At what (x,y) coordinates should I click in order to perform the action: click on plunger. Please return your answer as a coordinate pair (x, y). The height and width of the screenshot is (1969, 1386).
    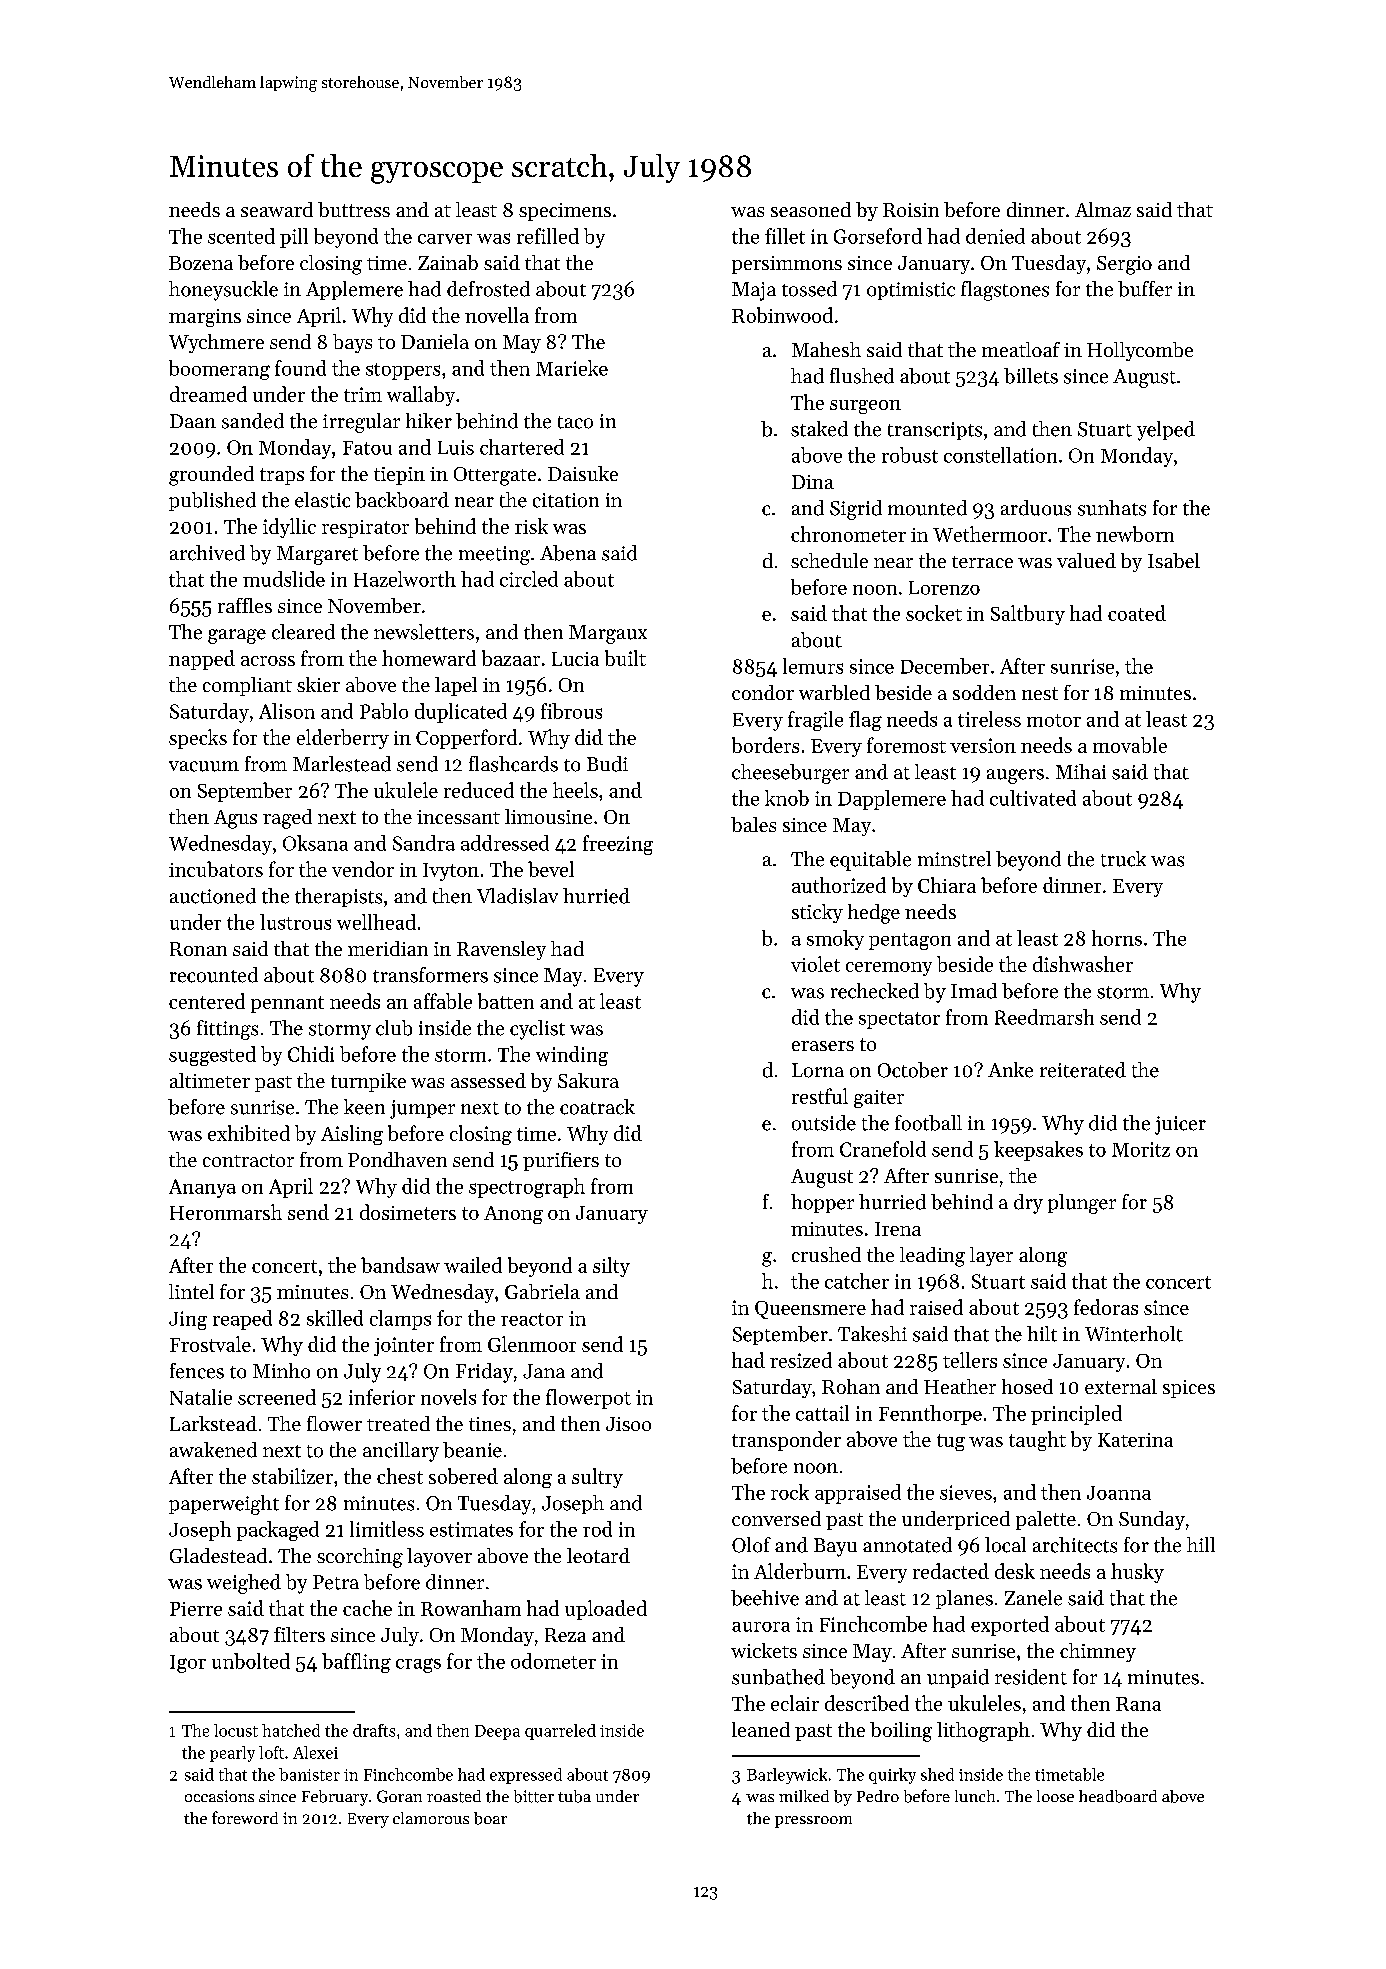
    Looking at the image, I should click on (1082, 1204).
